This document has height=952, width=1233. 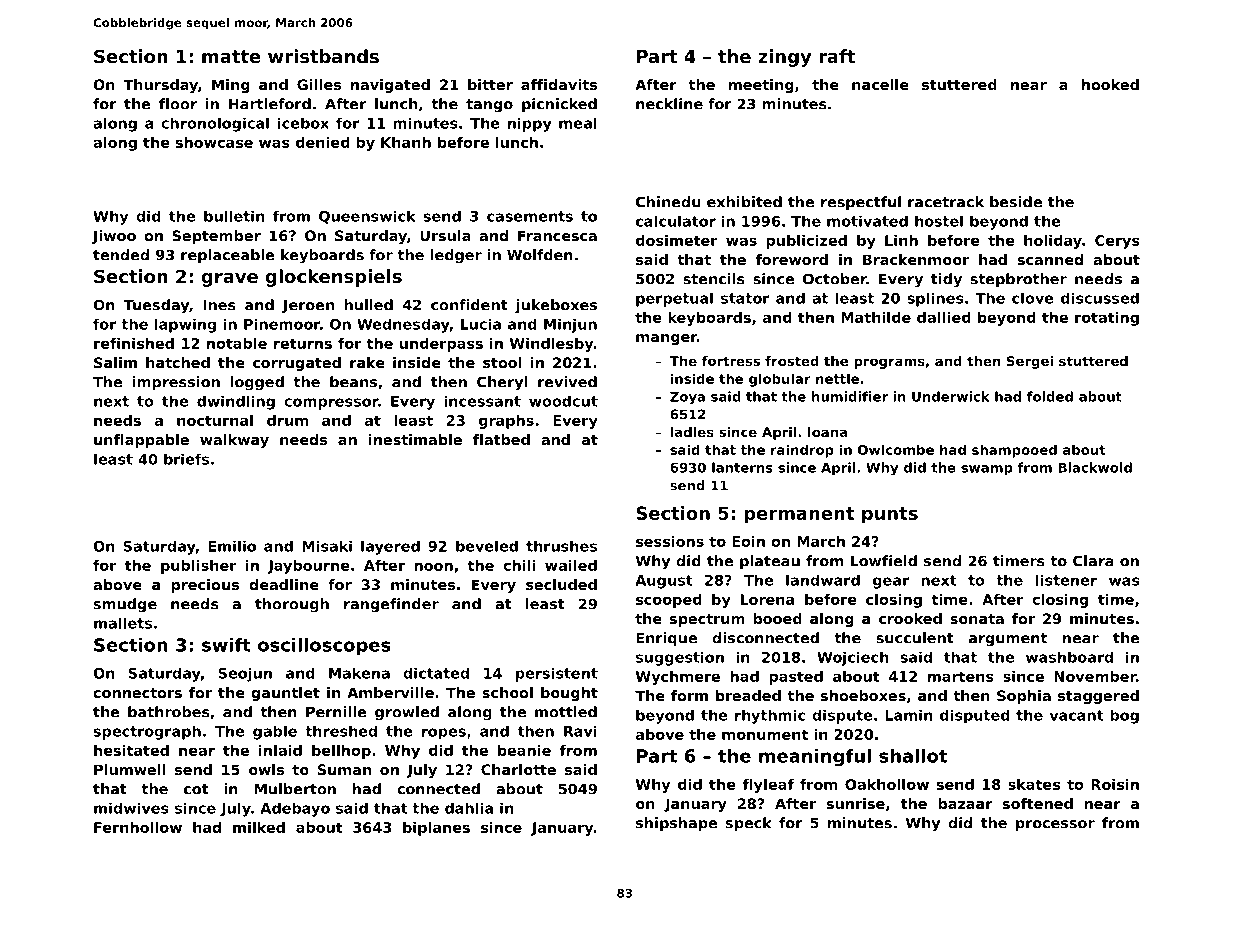 What do you see at coordinates (1100, 298) in the document?
I see `discussed` at bounding box center [1100, 298].
